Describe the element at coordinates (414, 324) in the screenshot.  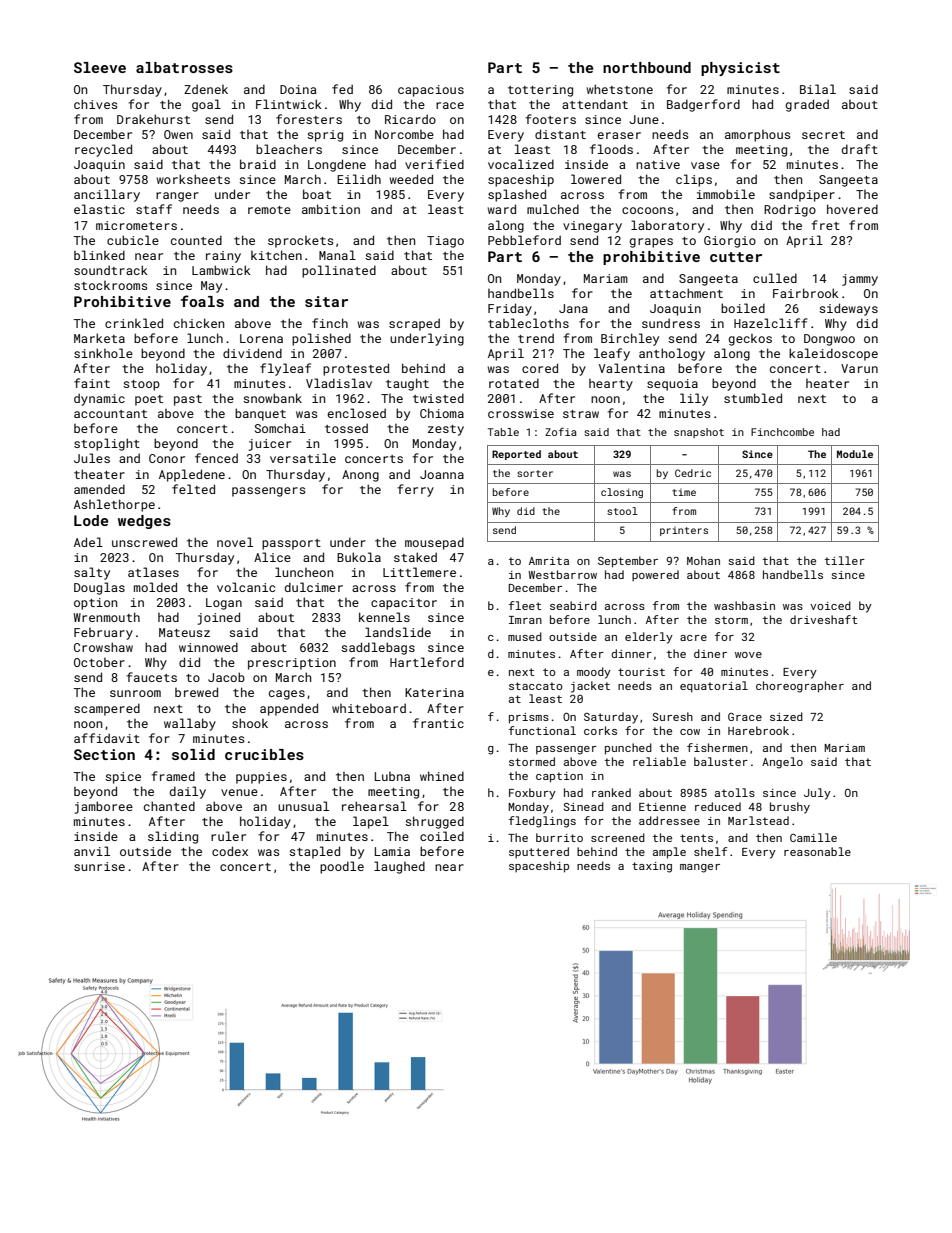
I see `scraped` at that location.
